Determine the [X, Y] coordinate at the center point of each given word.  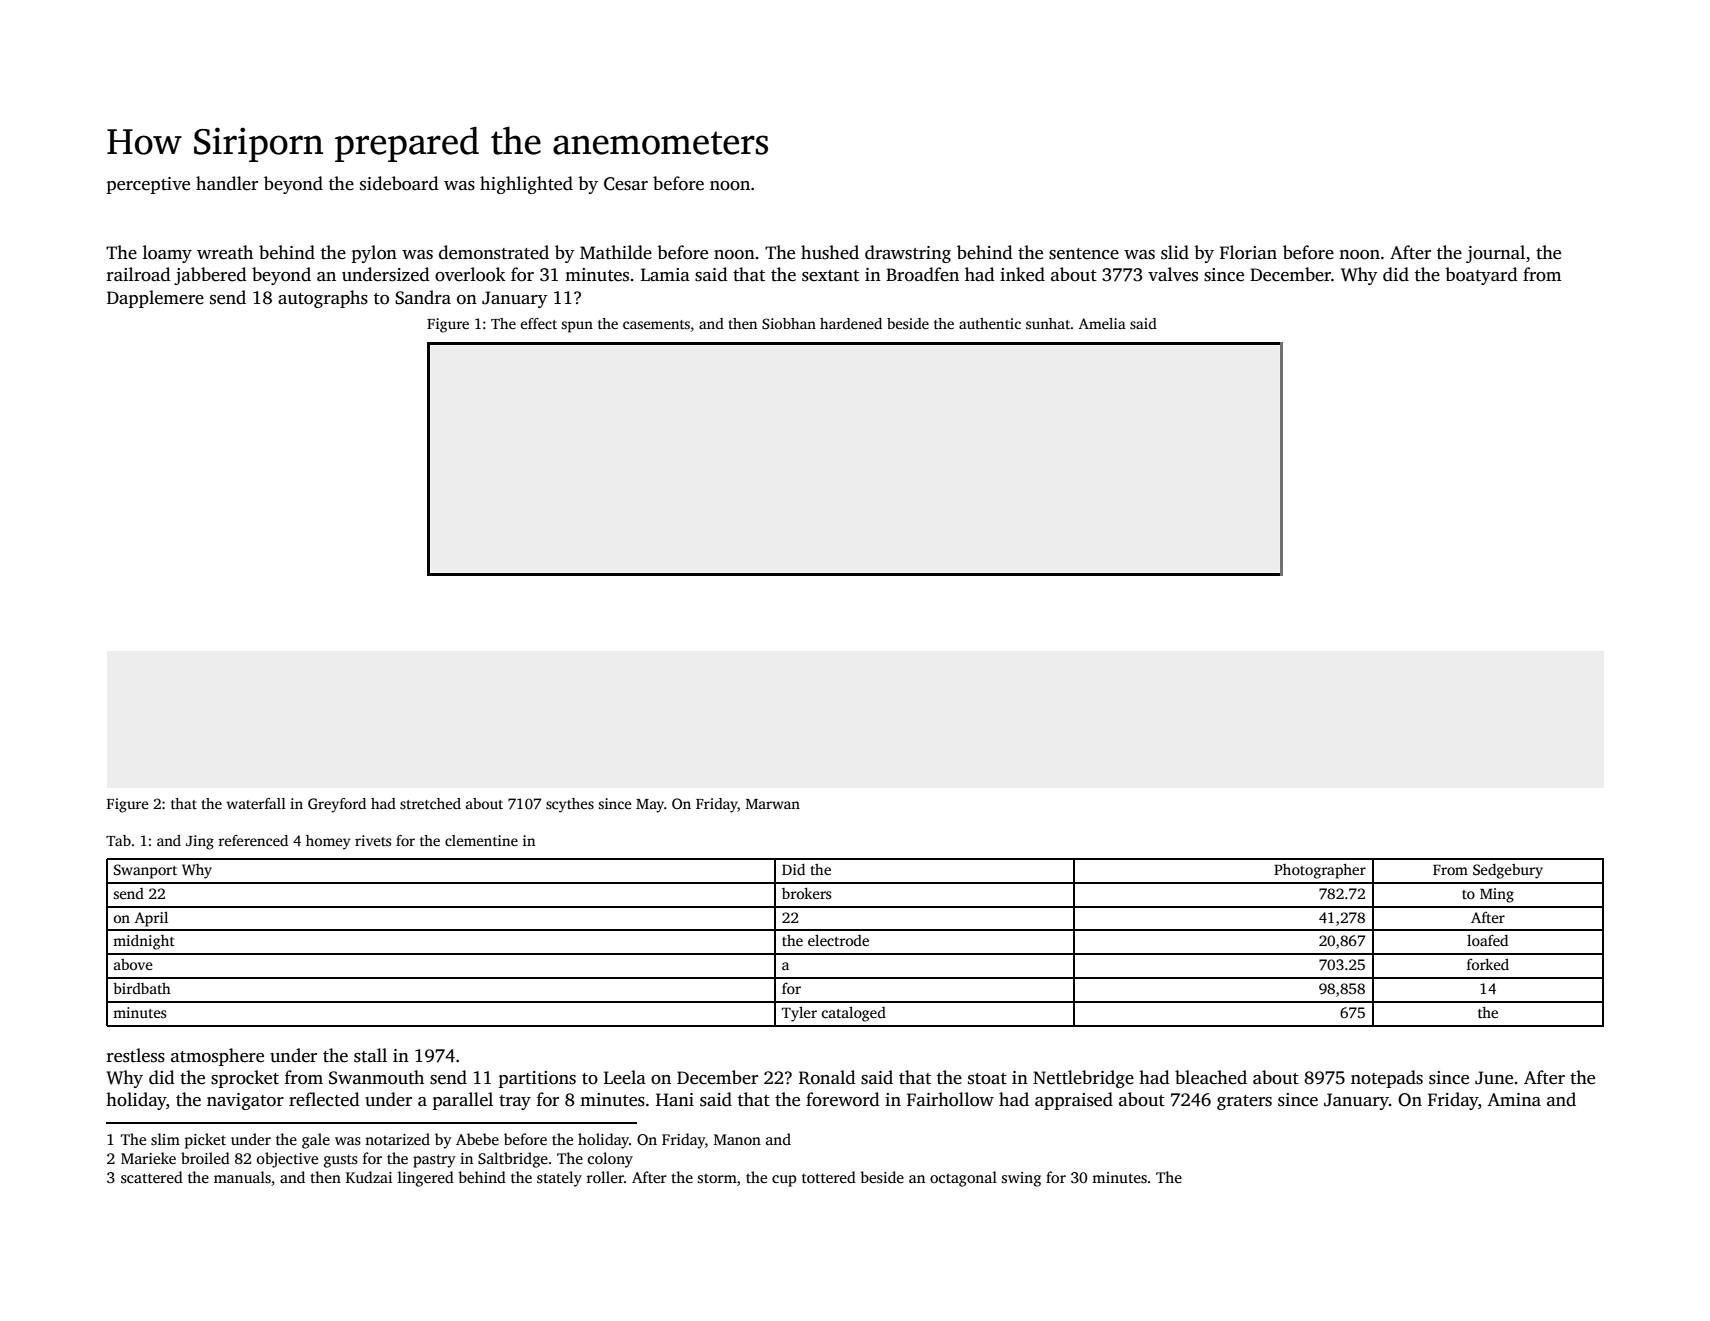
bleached [1211, 1077]
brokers [806, 893]
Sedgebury [1508, 871]
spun [577, 327]
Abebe [477, 1139]
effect [539, 323]
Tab [118, 840]
